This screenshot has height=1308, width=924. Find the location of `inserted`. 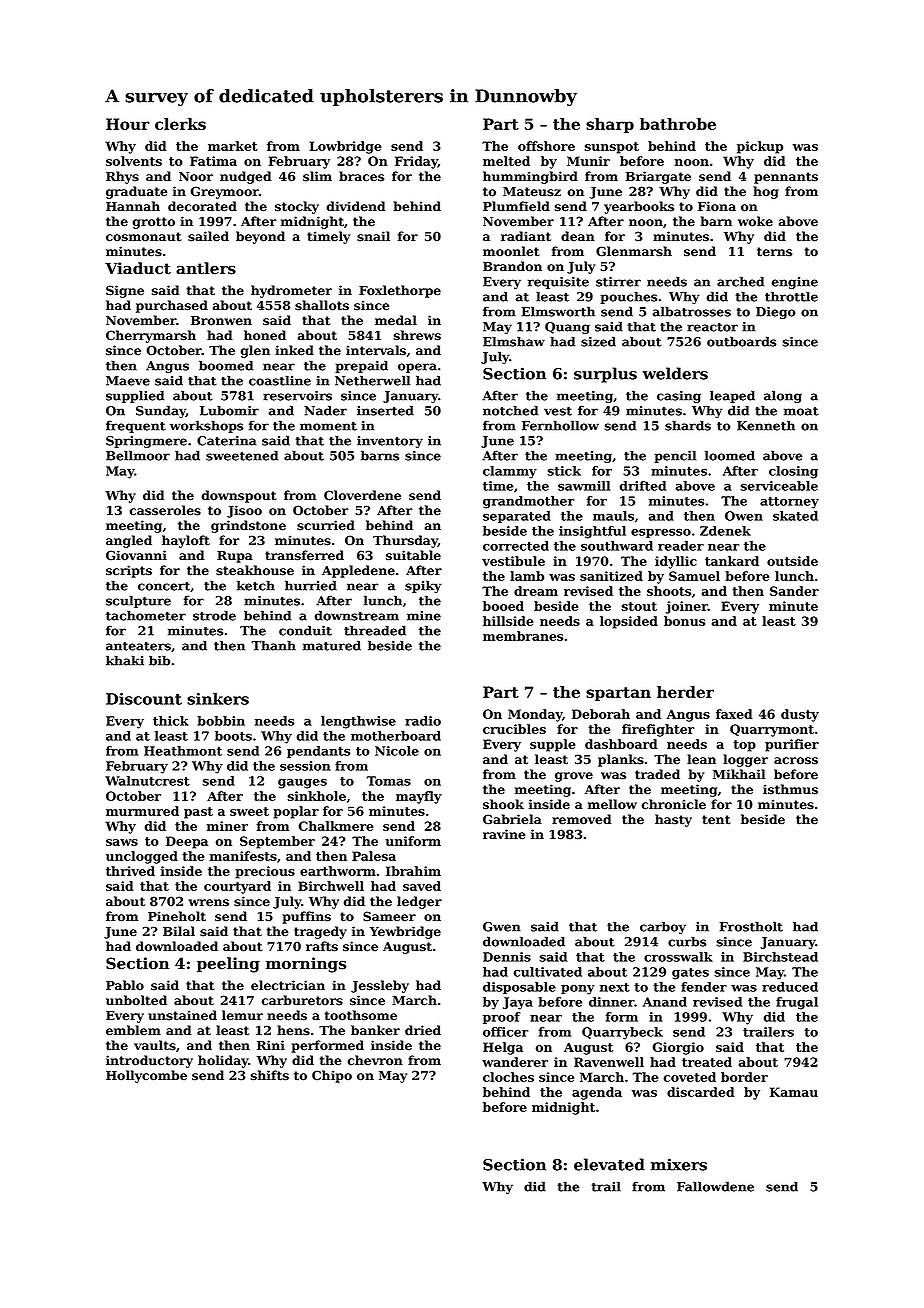

inserted is located at coordinates (385, 410).
